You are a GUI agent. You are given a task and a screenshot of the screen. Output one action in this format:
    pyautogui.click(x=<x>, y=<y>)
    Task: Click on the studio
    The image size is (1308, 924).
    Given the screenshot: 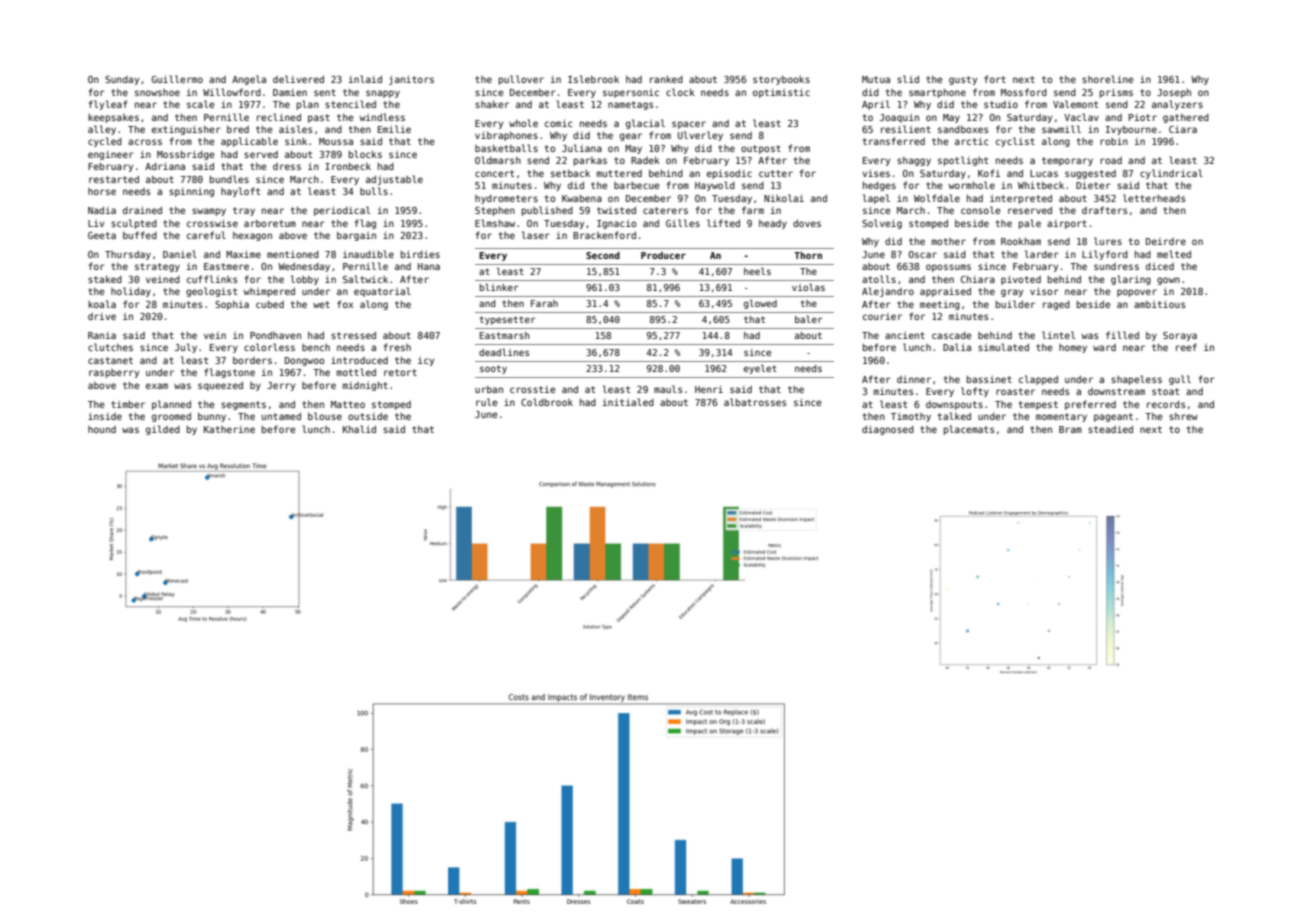 What is the action you would take?
    pyautogui.click(x=1001, y=104)
